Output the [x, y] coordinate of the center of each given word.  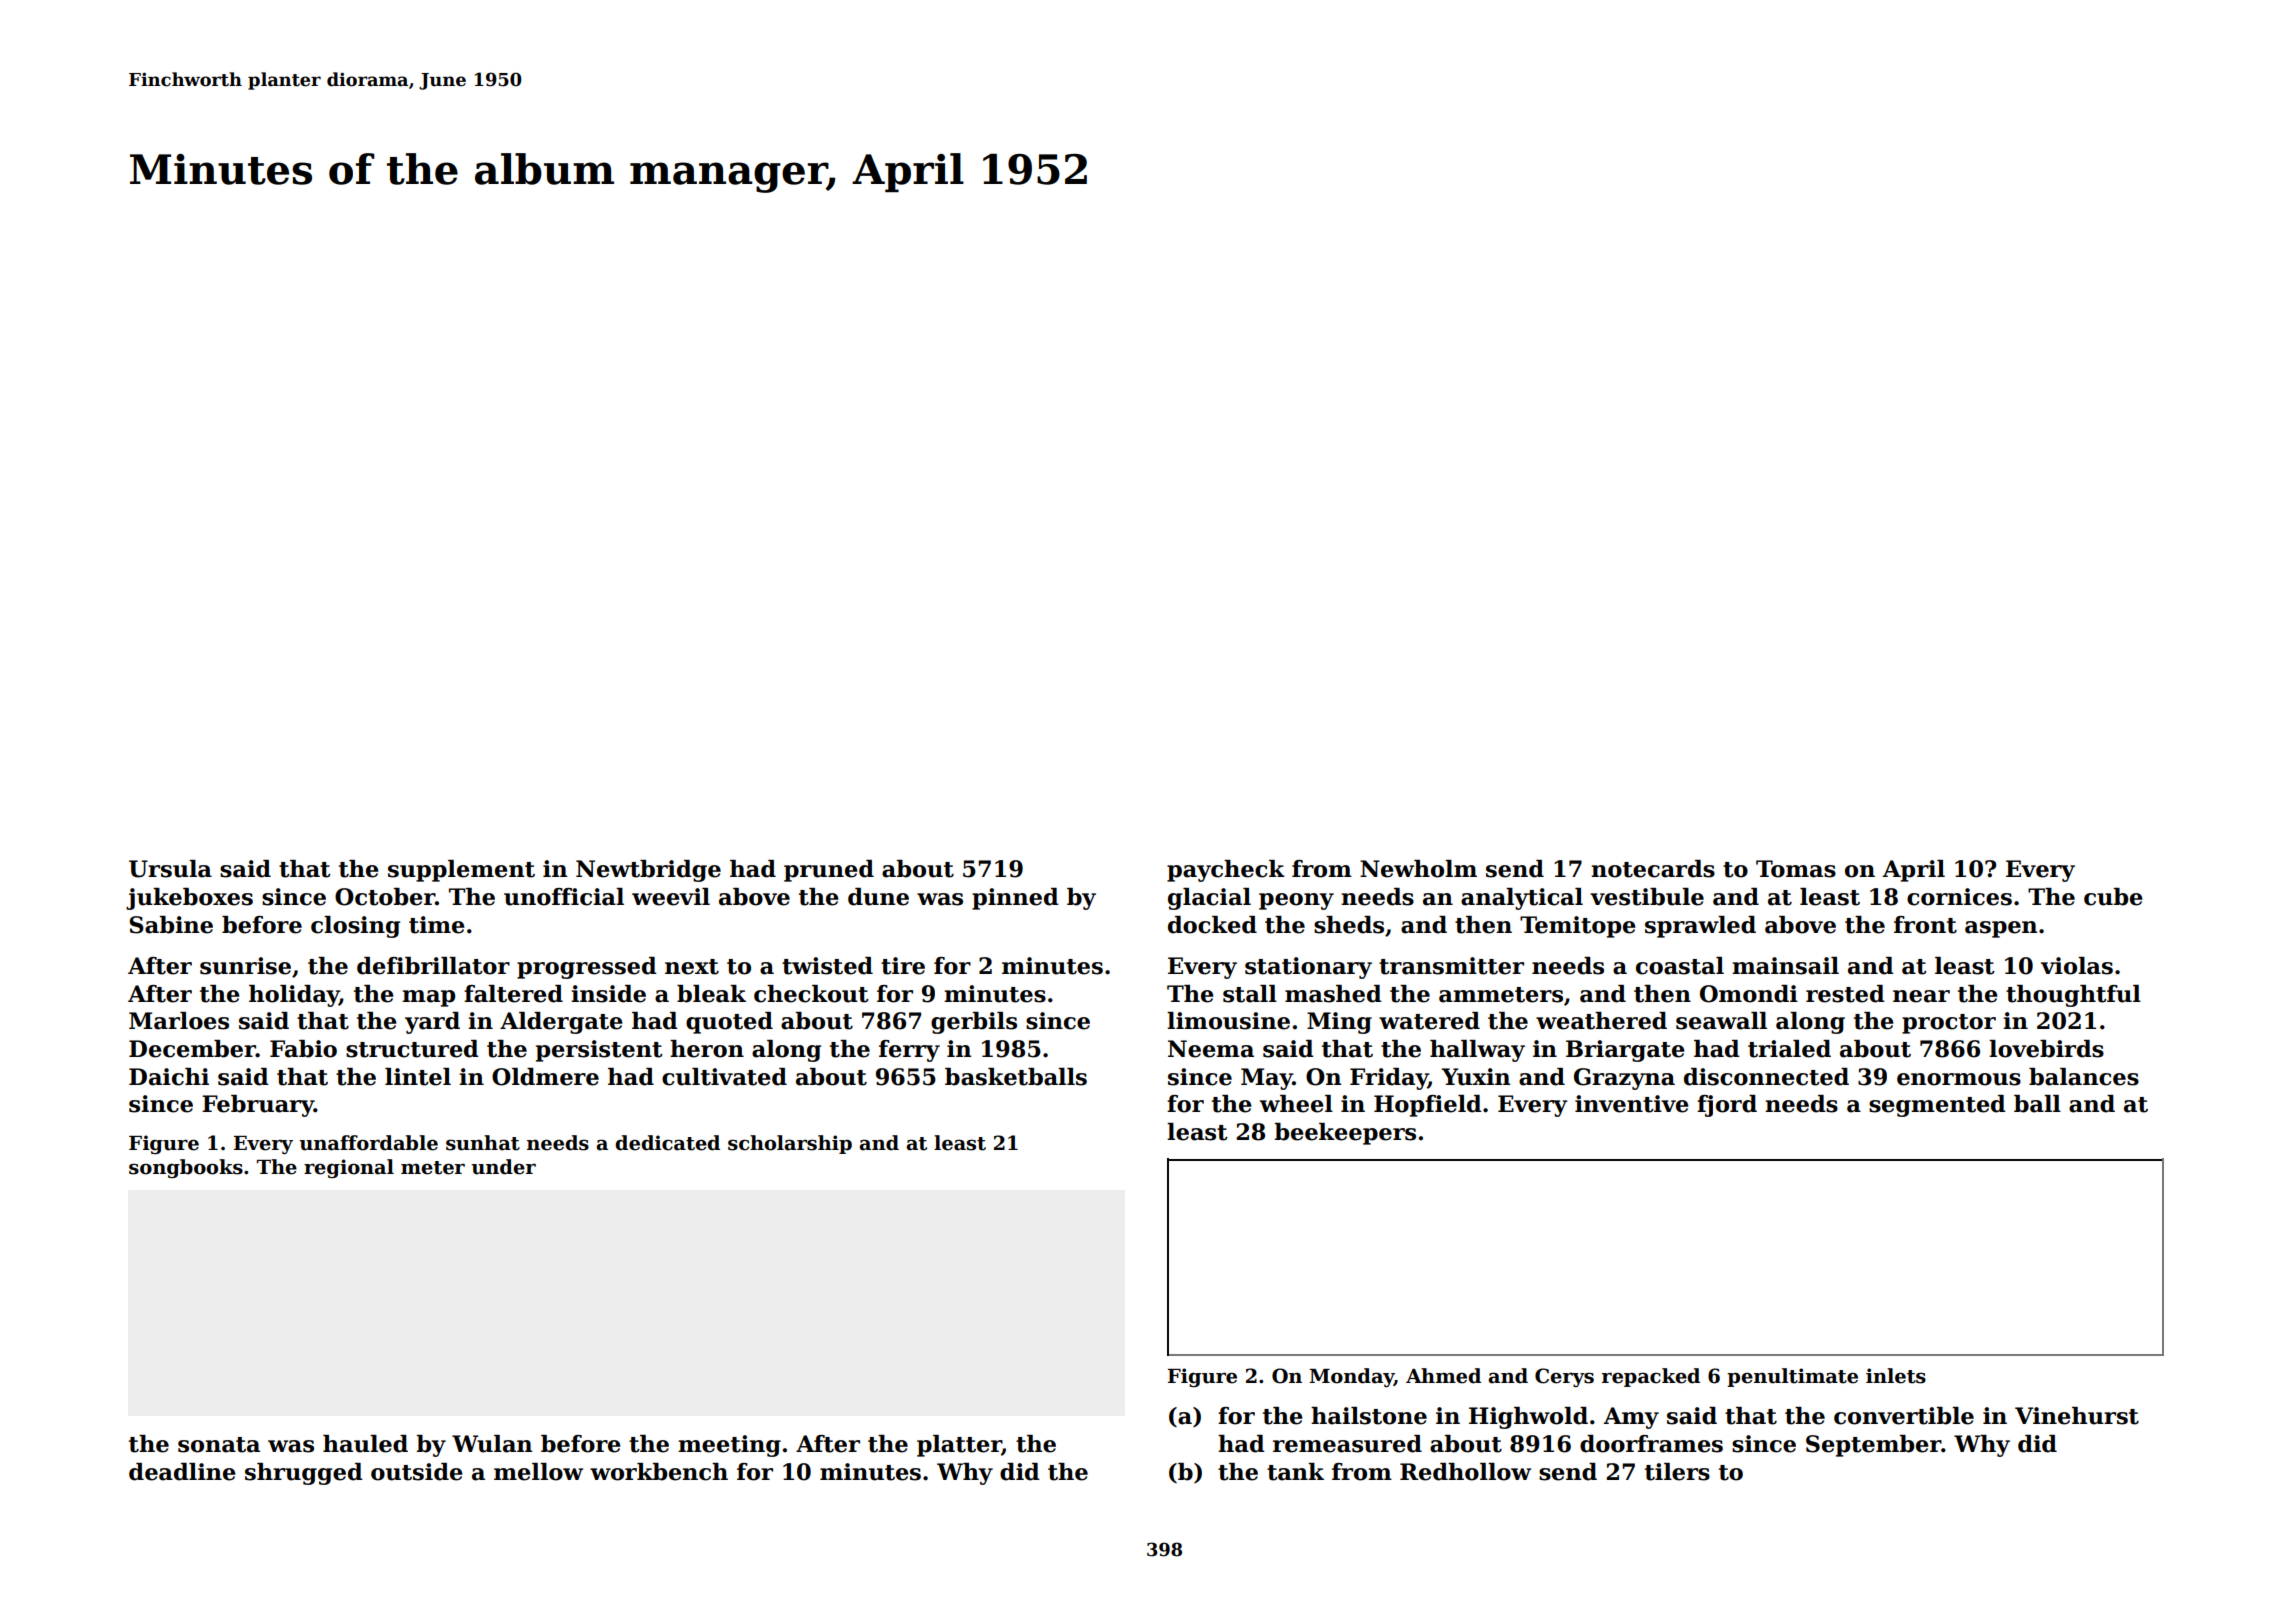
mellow [538, 1472]
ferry [909, 1051]
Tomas [1796, 869]
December [192, 1049]
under [503, 1167]
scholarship [790, 1144]
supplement [461, 871]
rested [1845, 994]
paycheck [1226, 871]
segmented [1937, 1106]
